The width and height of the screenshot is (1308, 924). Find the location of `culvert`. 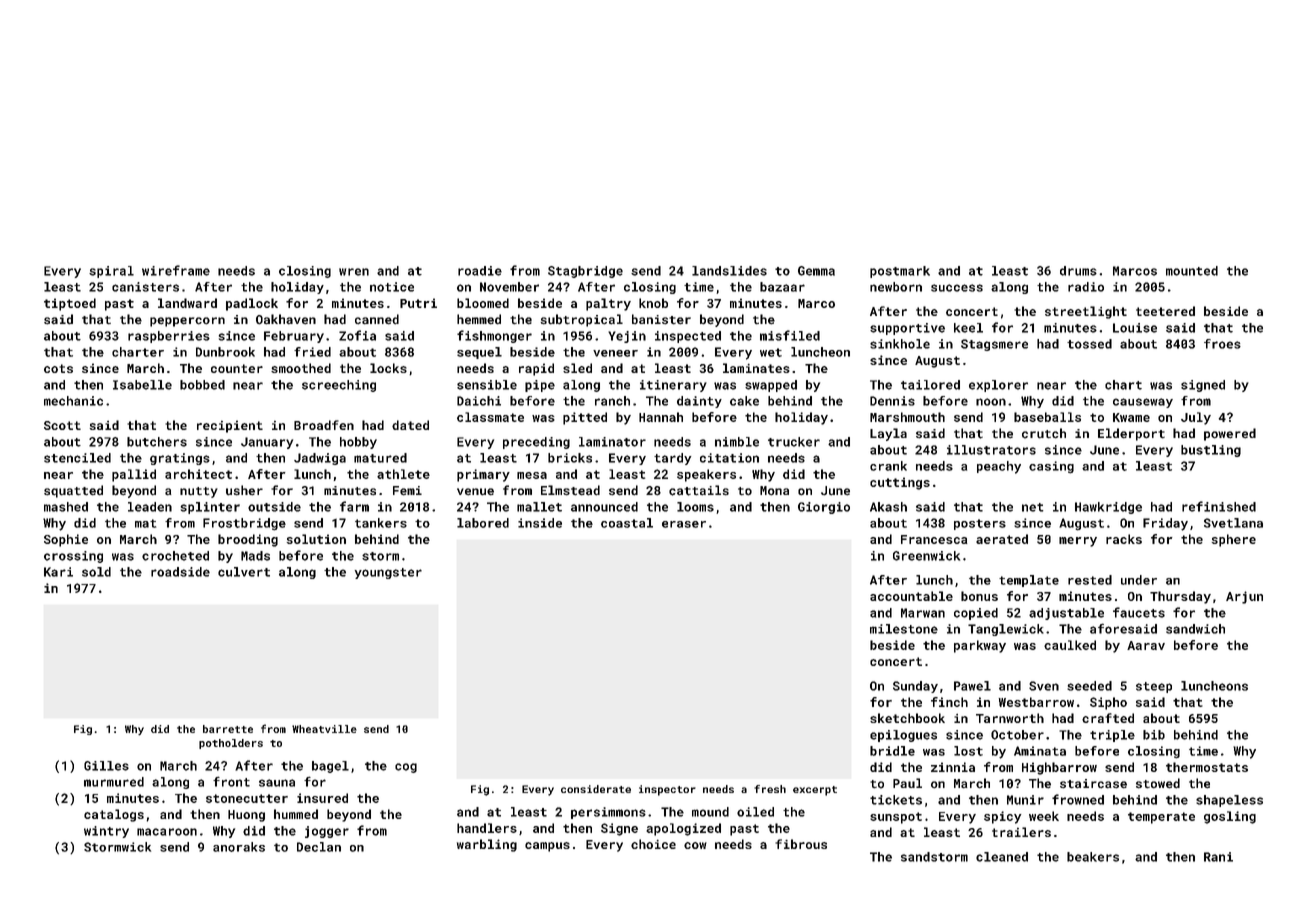

culvert is located at coordinates (244, 572).
